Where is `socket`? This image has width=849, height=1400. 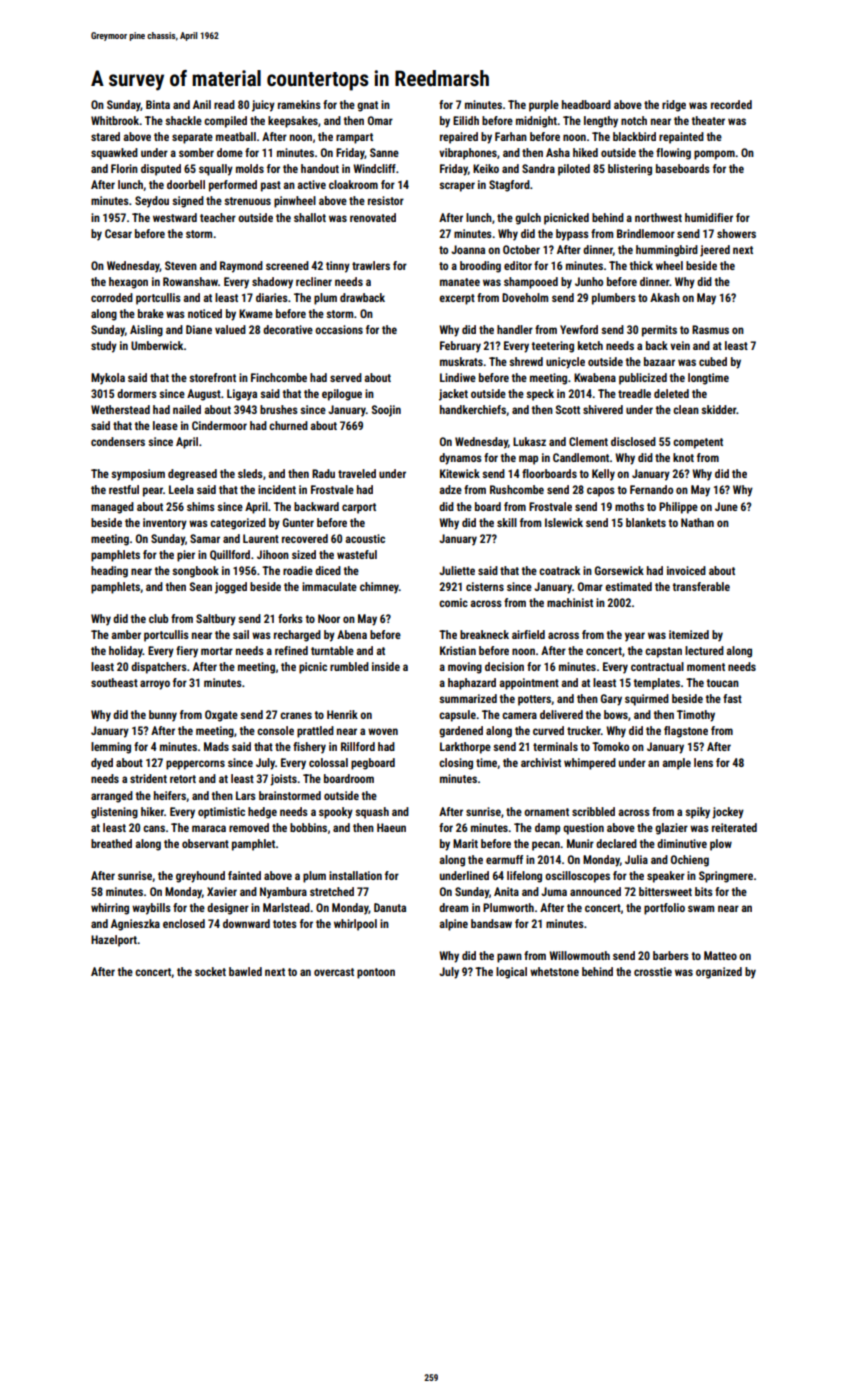 socket is located at coordinates (210, 971).
